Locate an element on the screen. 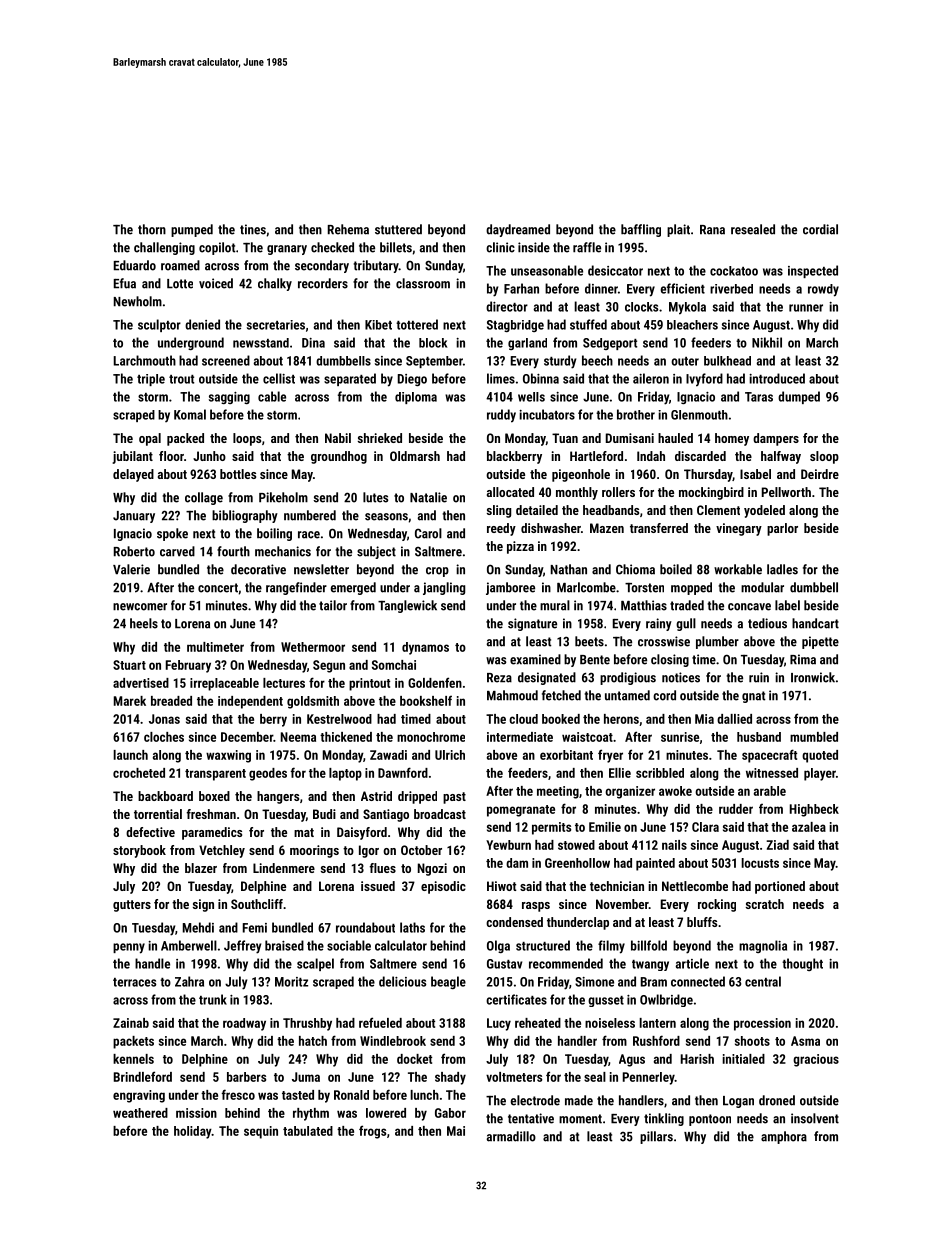 The image size is (952, 1233). pizza is located at coordinates (520, 547).
